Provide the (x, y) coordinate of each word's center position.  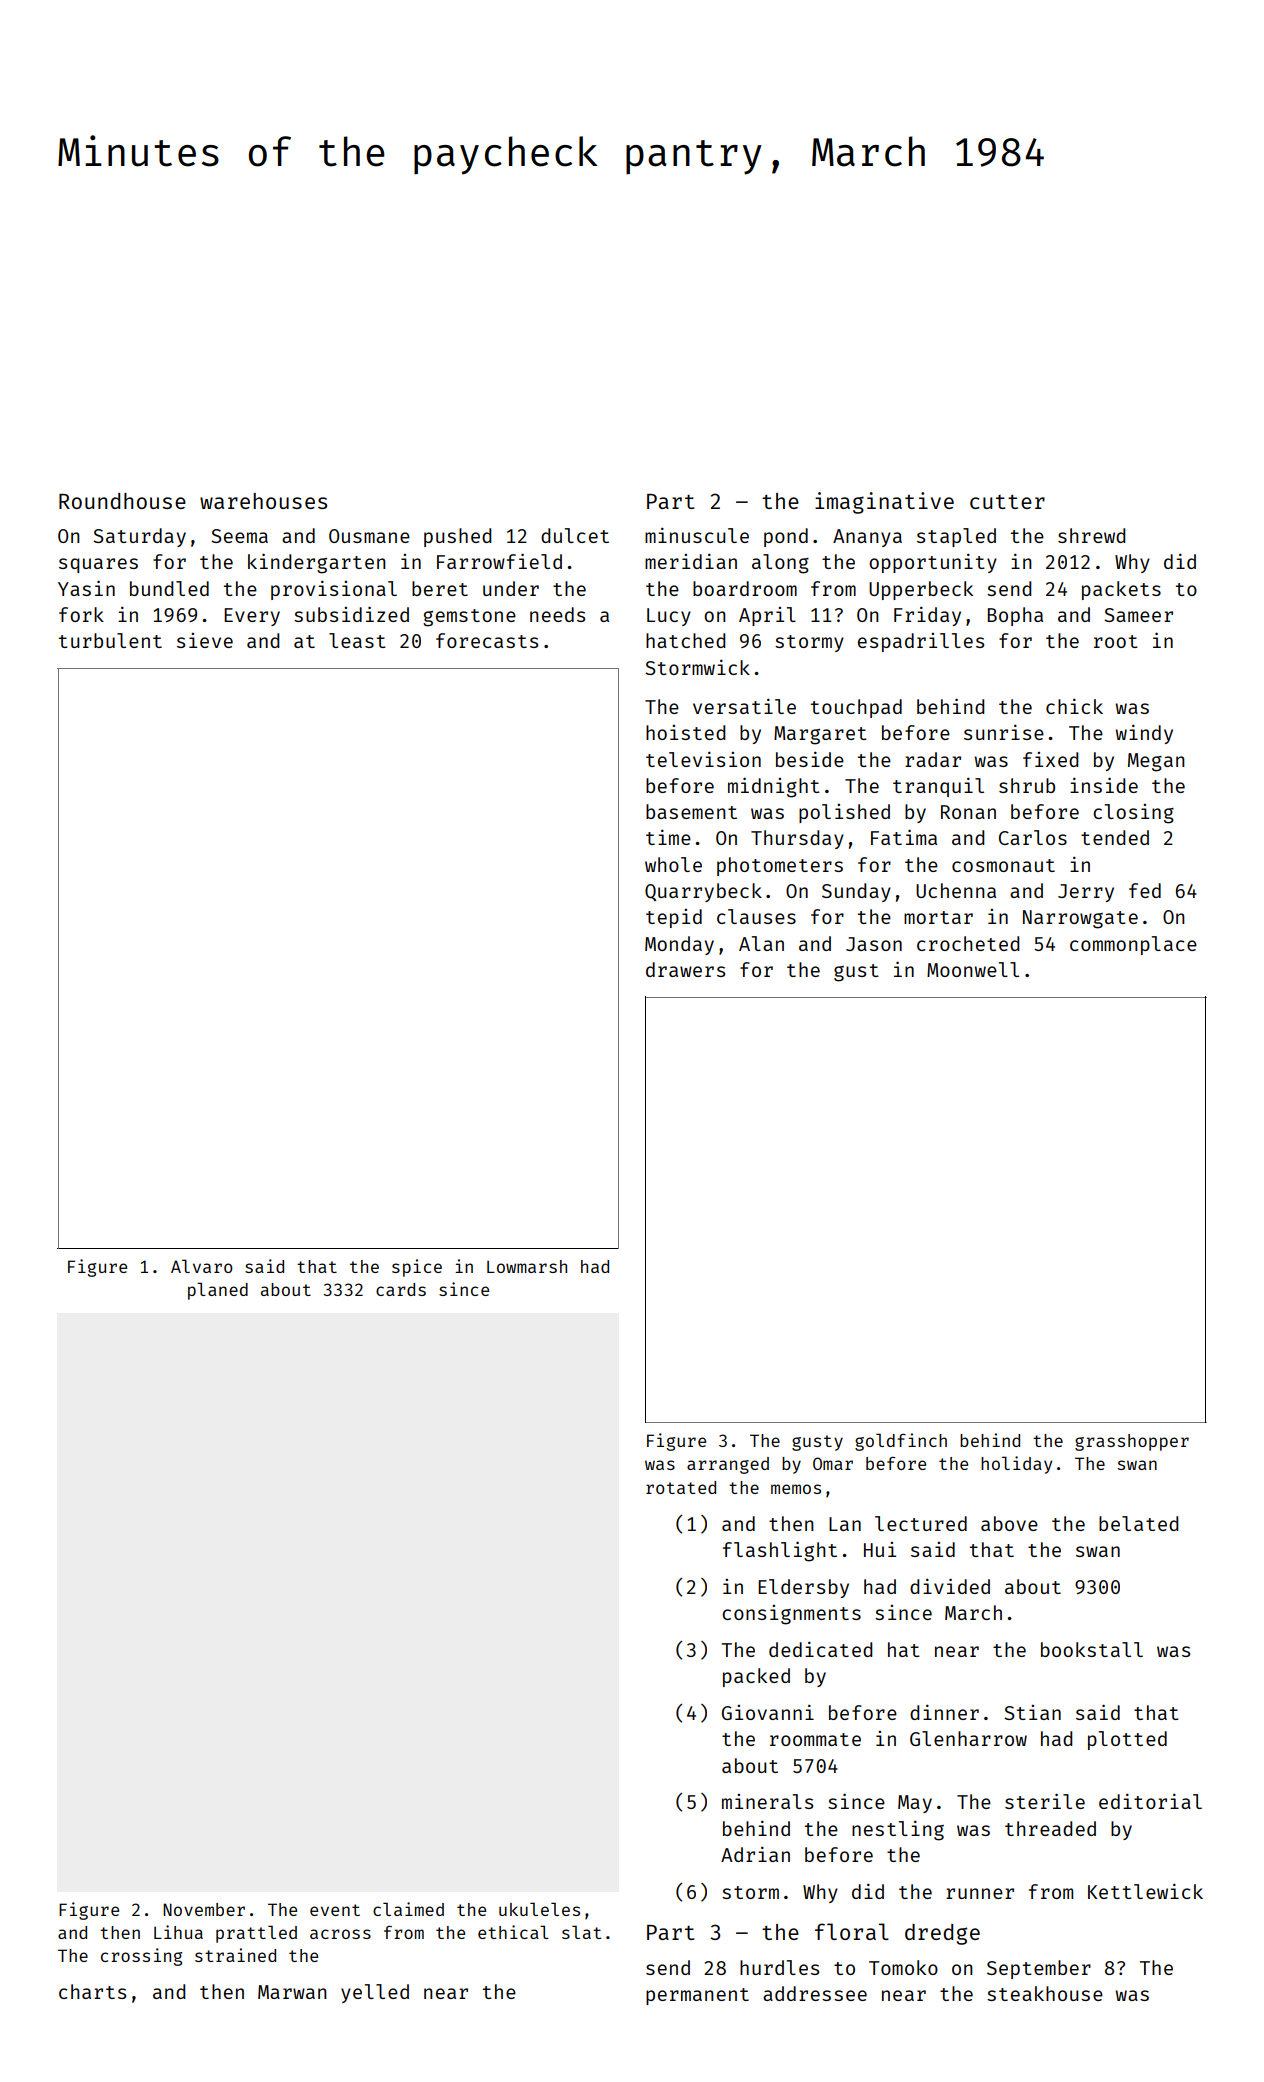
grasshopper (1132, 1442)
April (767, 616)
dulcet (575, 535)
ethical (513, 1932)
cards (401, 1289)
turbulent (110, 640)
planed (218, 1291)
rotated (681, 1487)
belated (1138, 1523)
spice (417, 1268)
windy (1144, 734)
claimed (408, 1909)
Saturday (139, 537)
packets (1121, 590)
